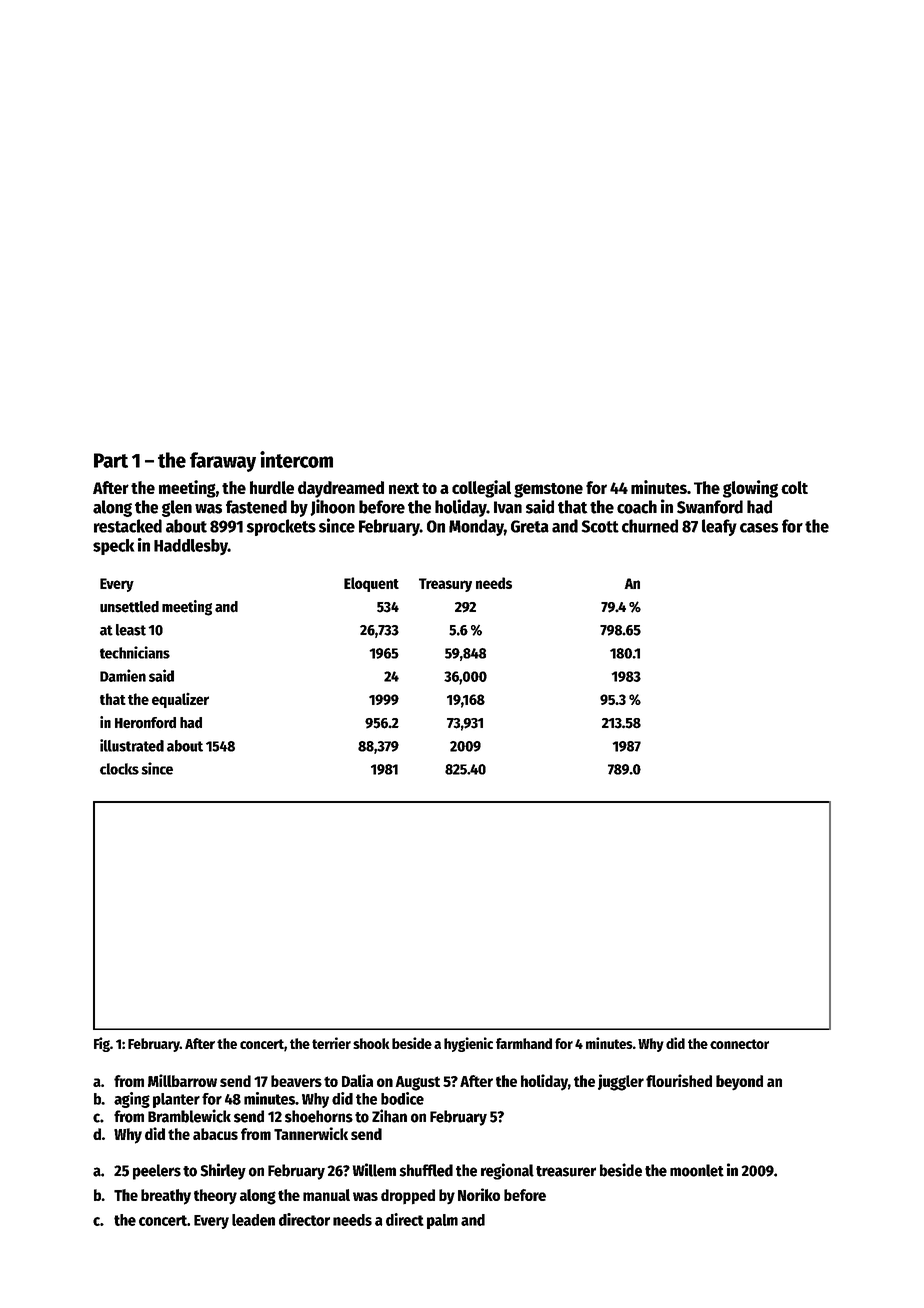 This screenshot has height=1308, width=924. Describe the element at coordinates (445, 585) in the screenshot. I see `Treasury` at that location.
